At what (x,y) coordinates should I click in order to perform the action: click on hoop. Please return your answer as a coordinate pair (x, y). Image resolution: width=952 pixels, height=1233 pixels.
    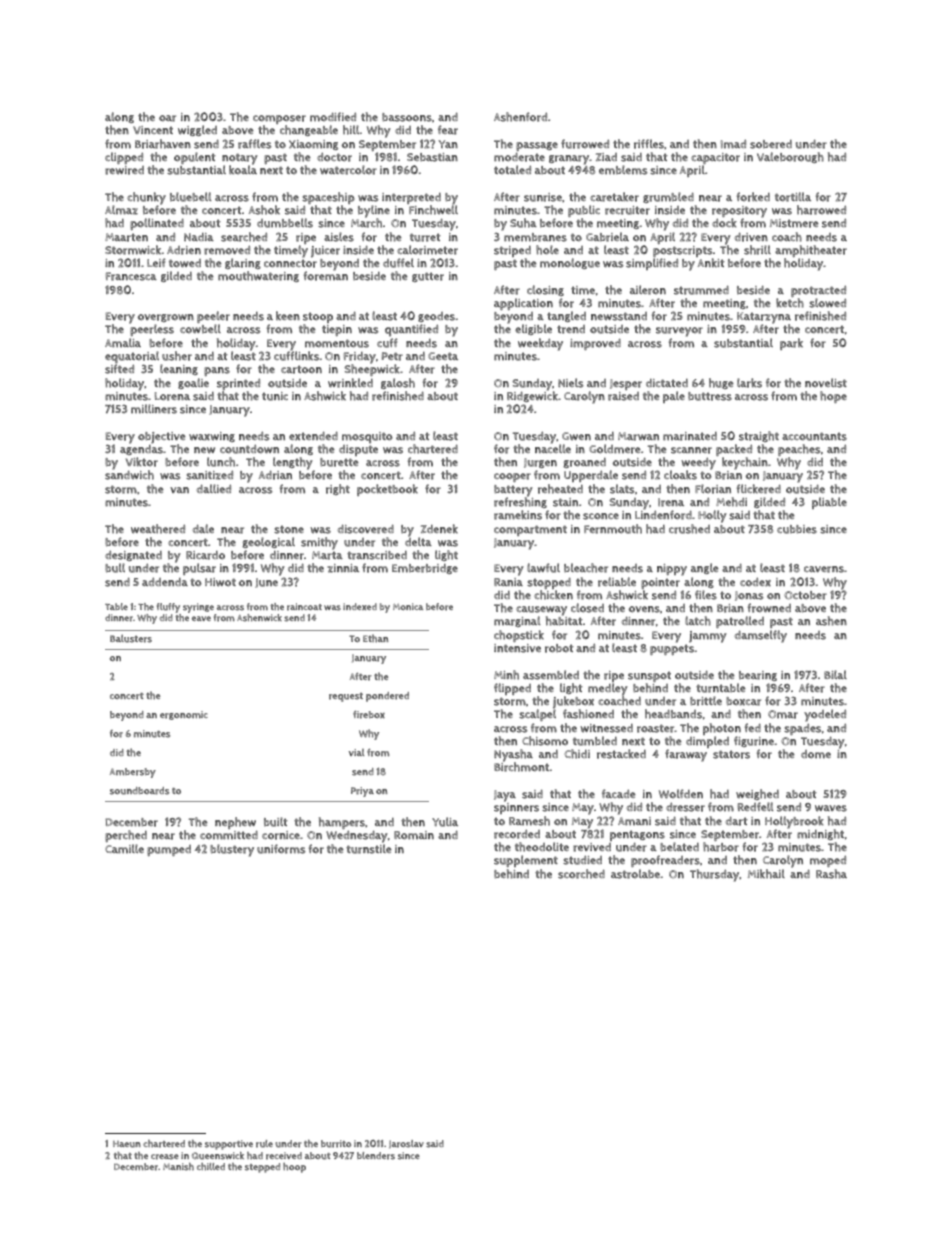
    Looking at the image, I should click on (294, 1168).
